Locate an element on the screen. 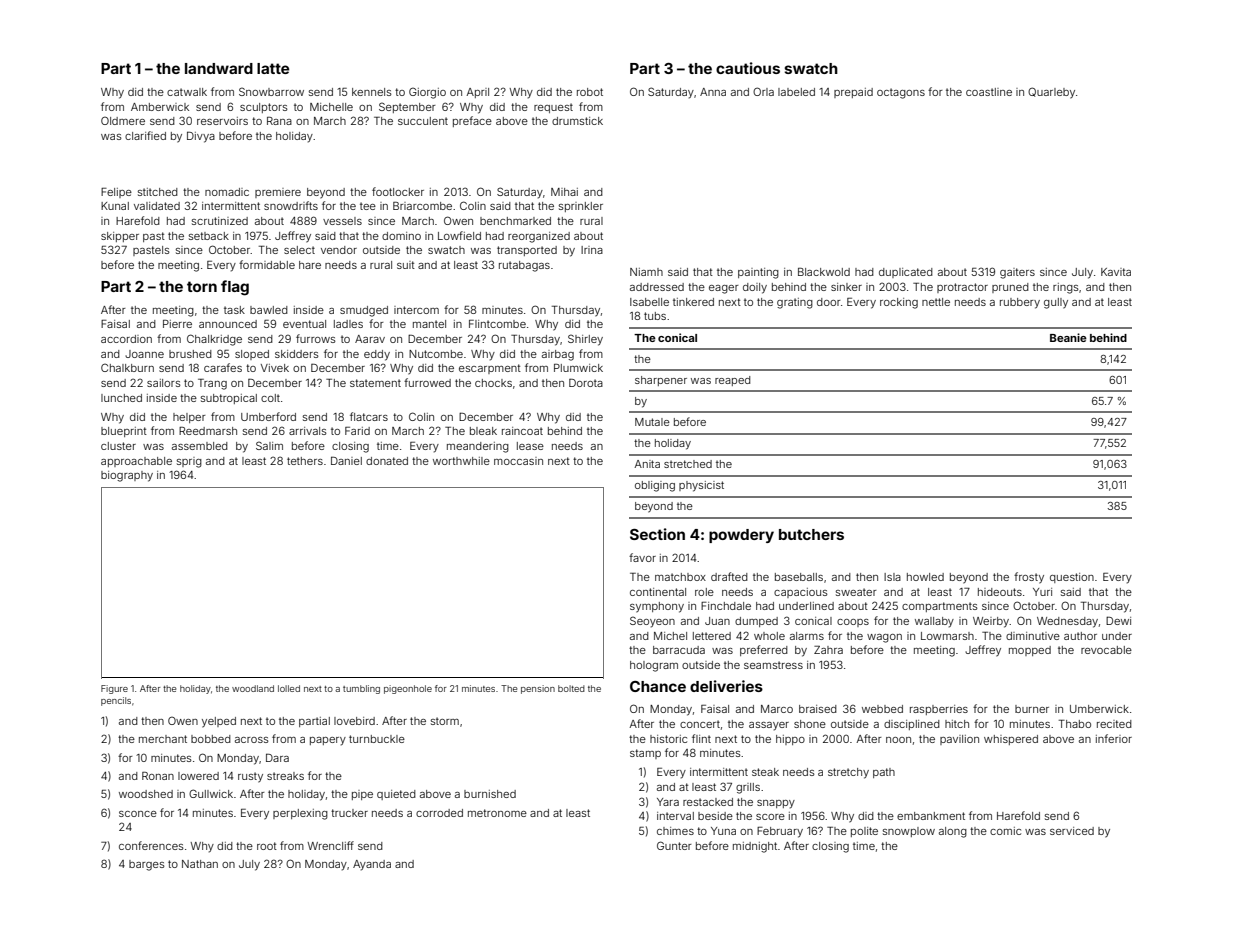 This screenshot has height=952, width=1233. tumbling is located at coordinates (361, 689).
